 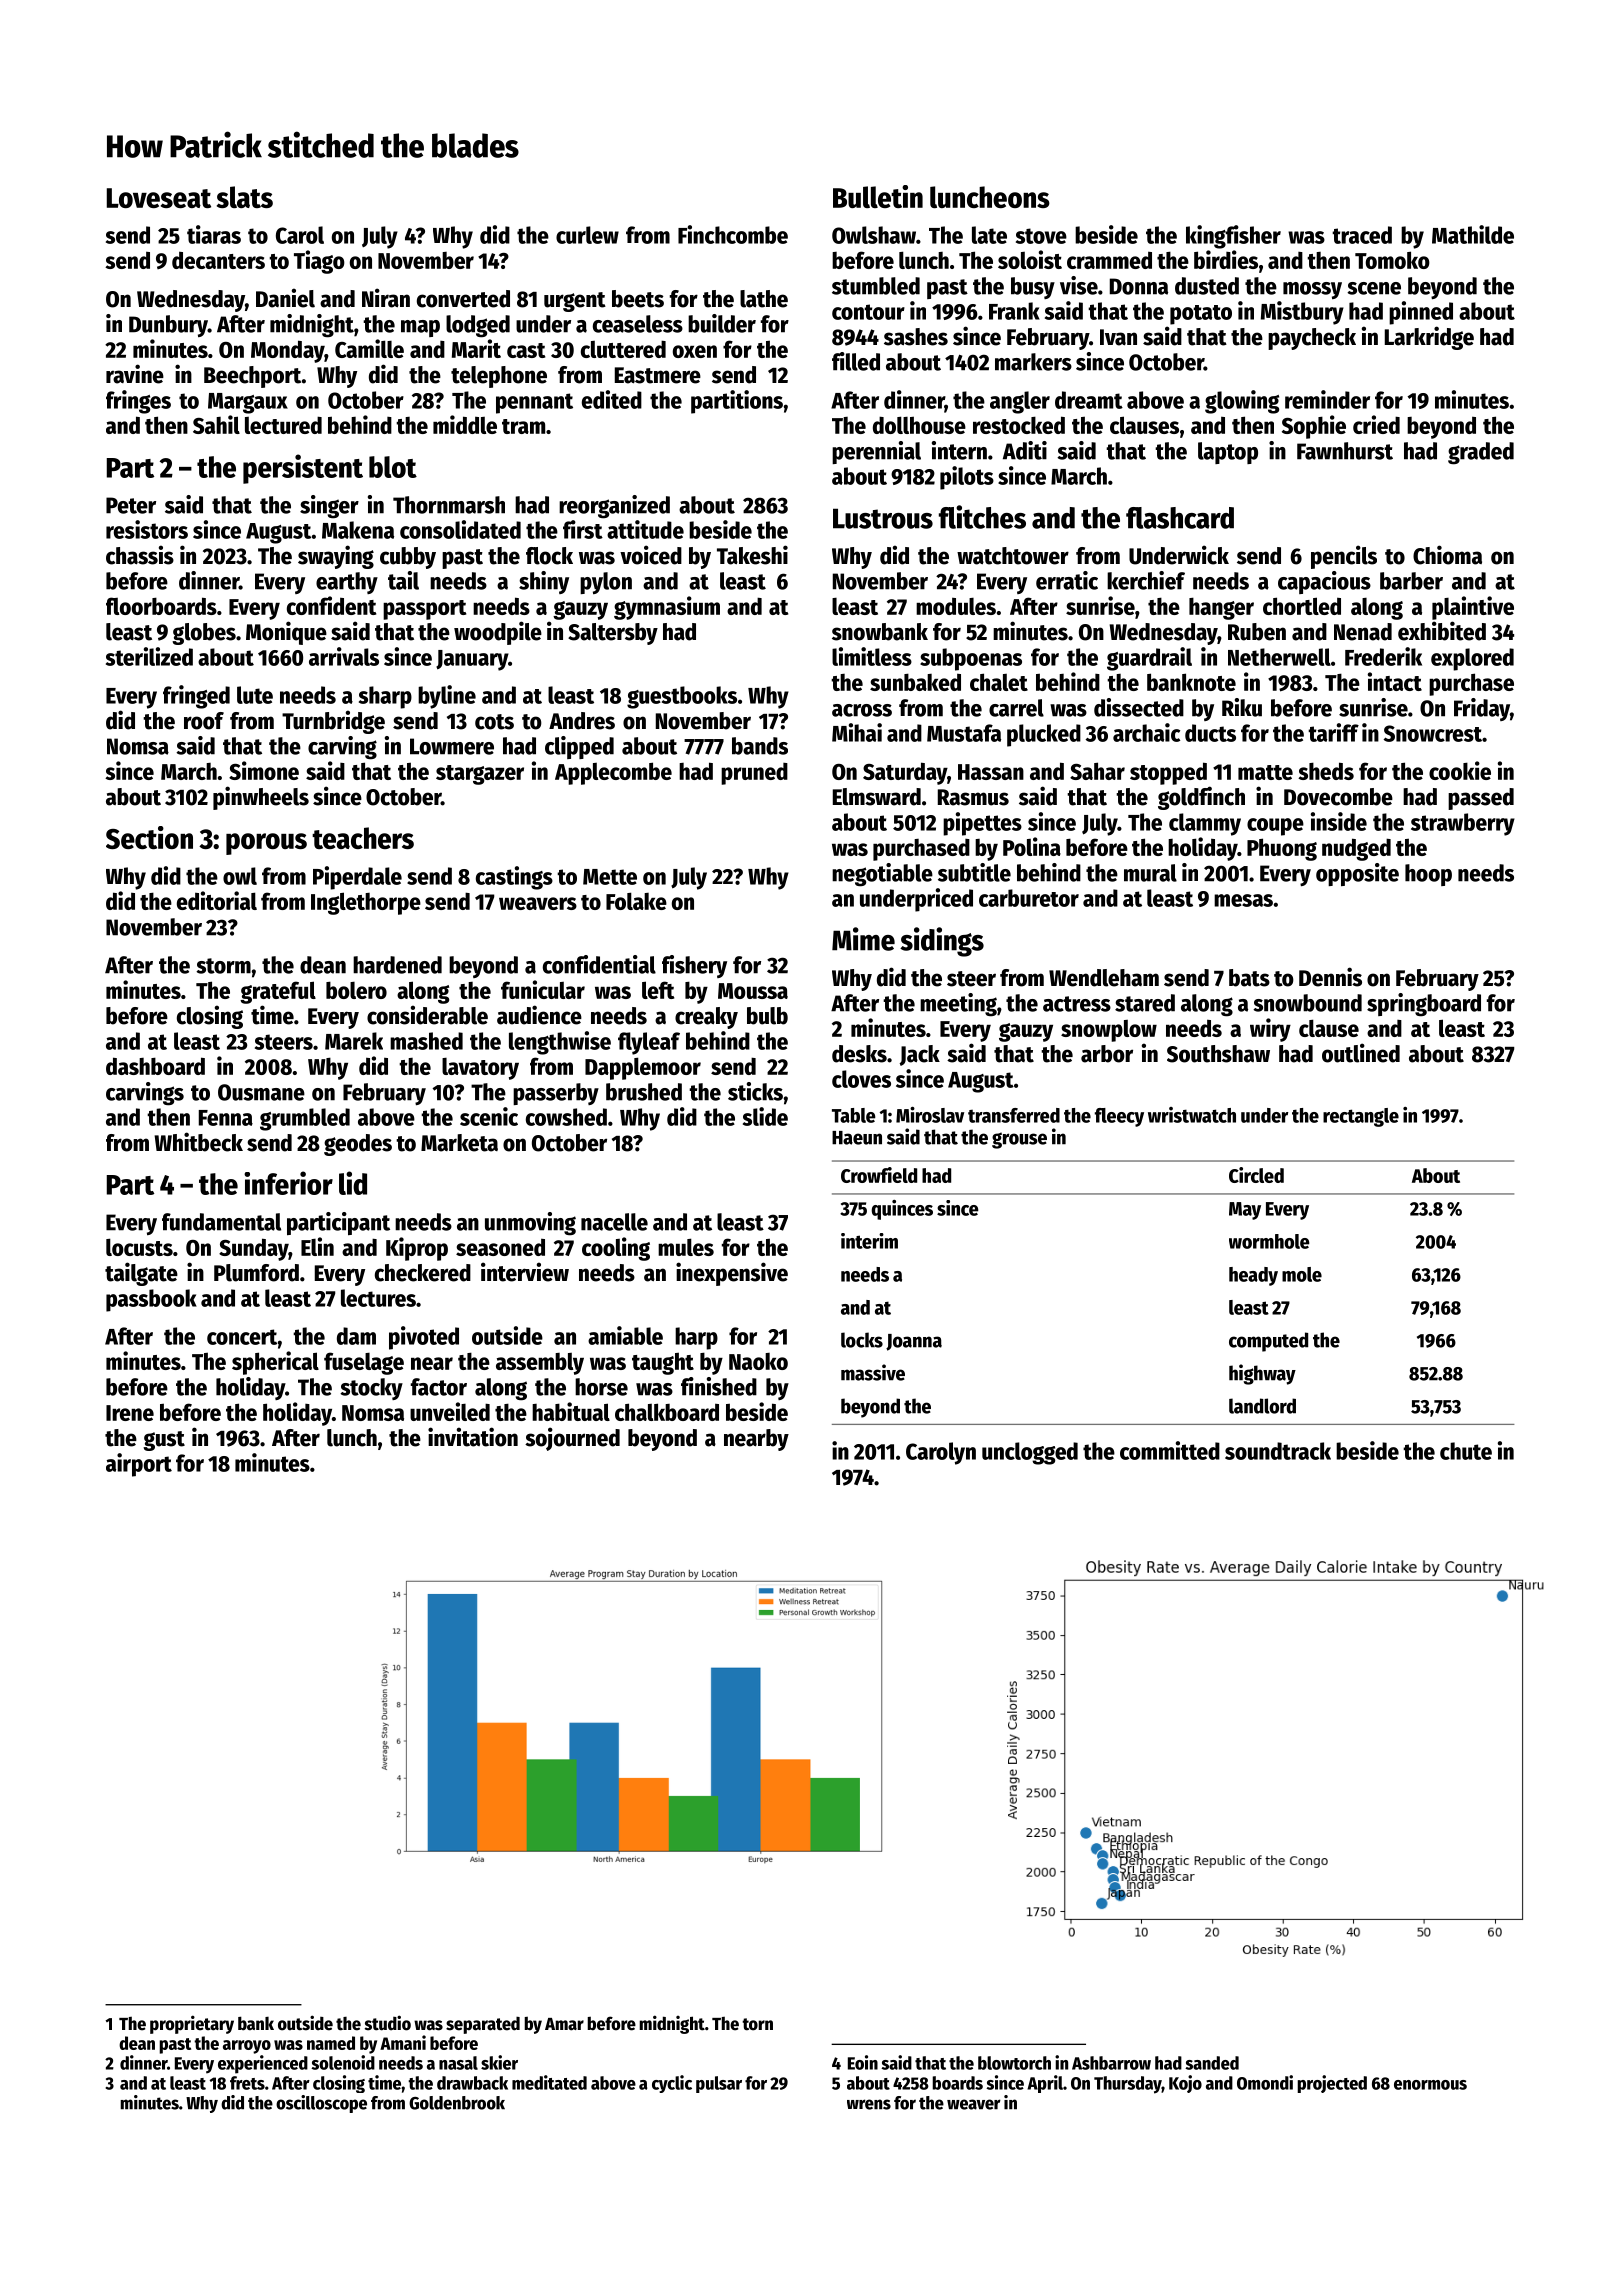 I want to click on Loveseat, so click(x=159, y=198).
